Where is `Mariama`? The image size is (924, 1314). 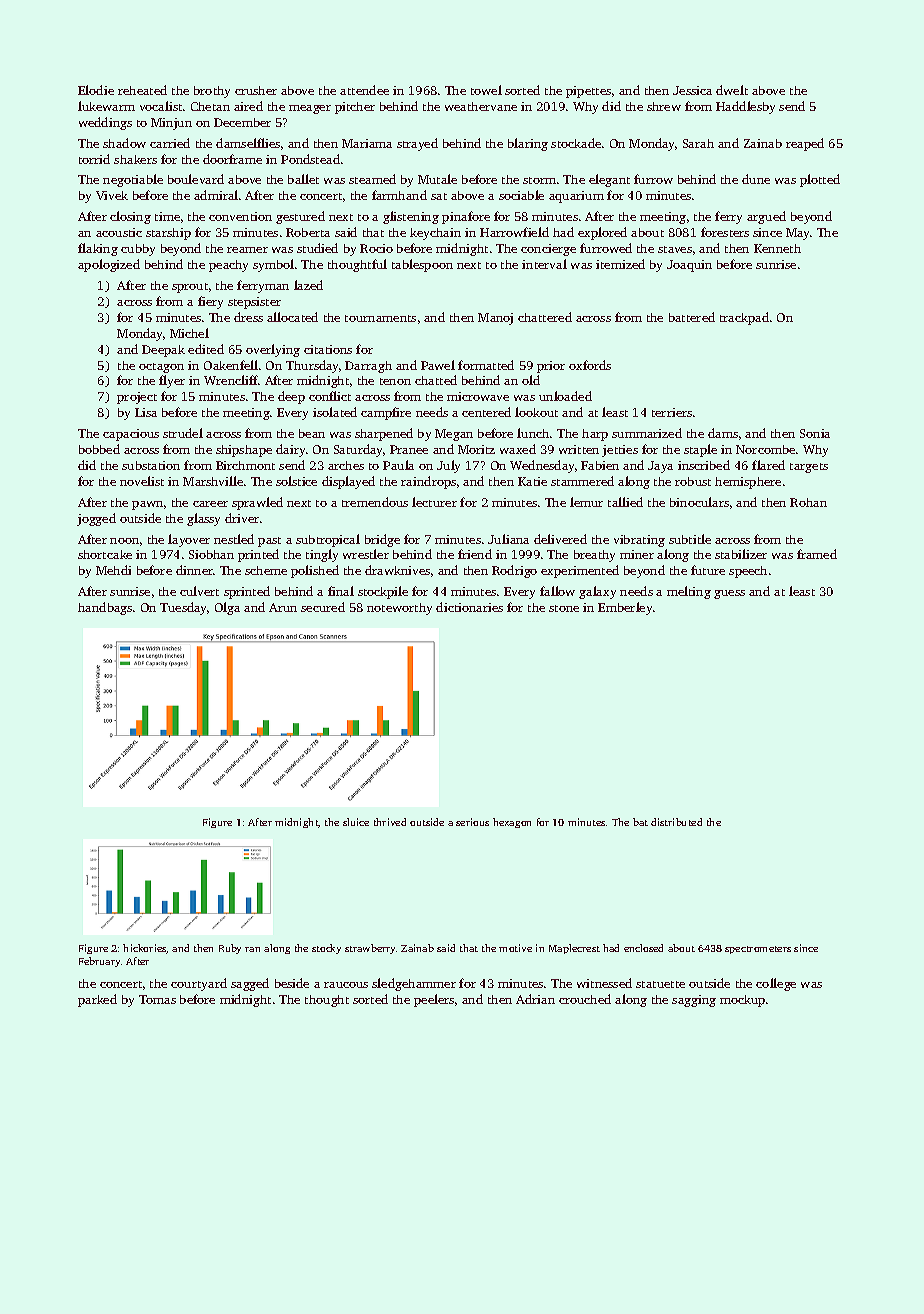 Mariama is located at coordinates (367, 143).
